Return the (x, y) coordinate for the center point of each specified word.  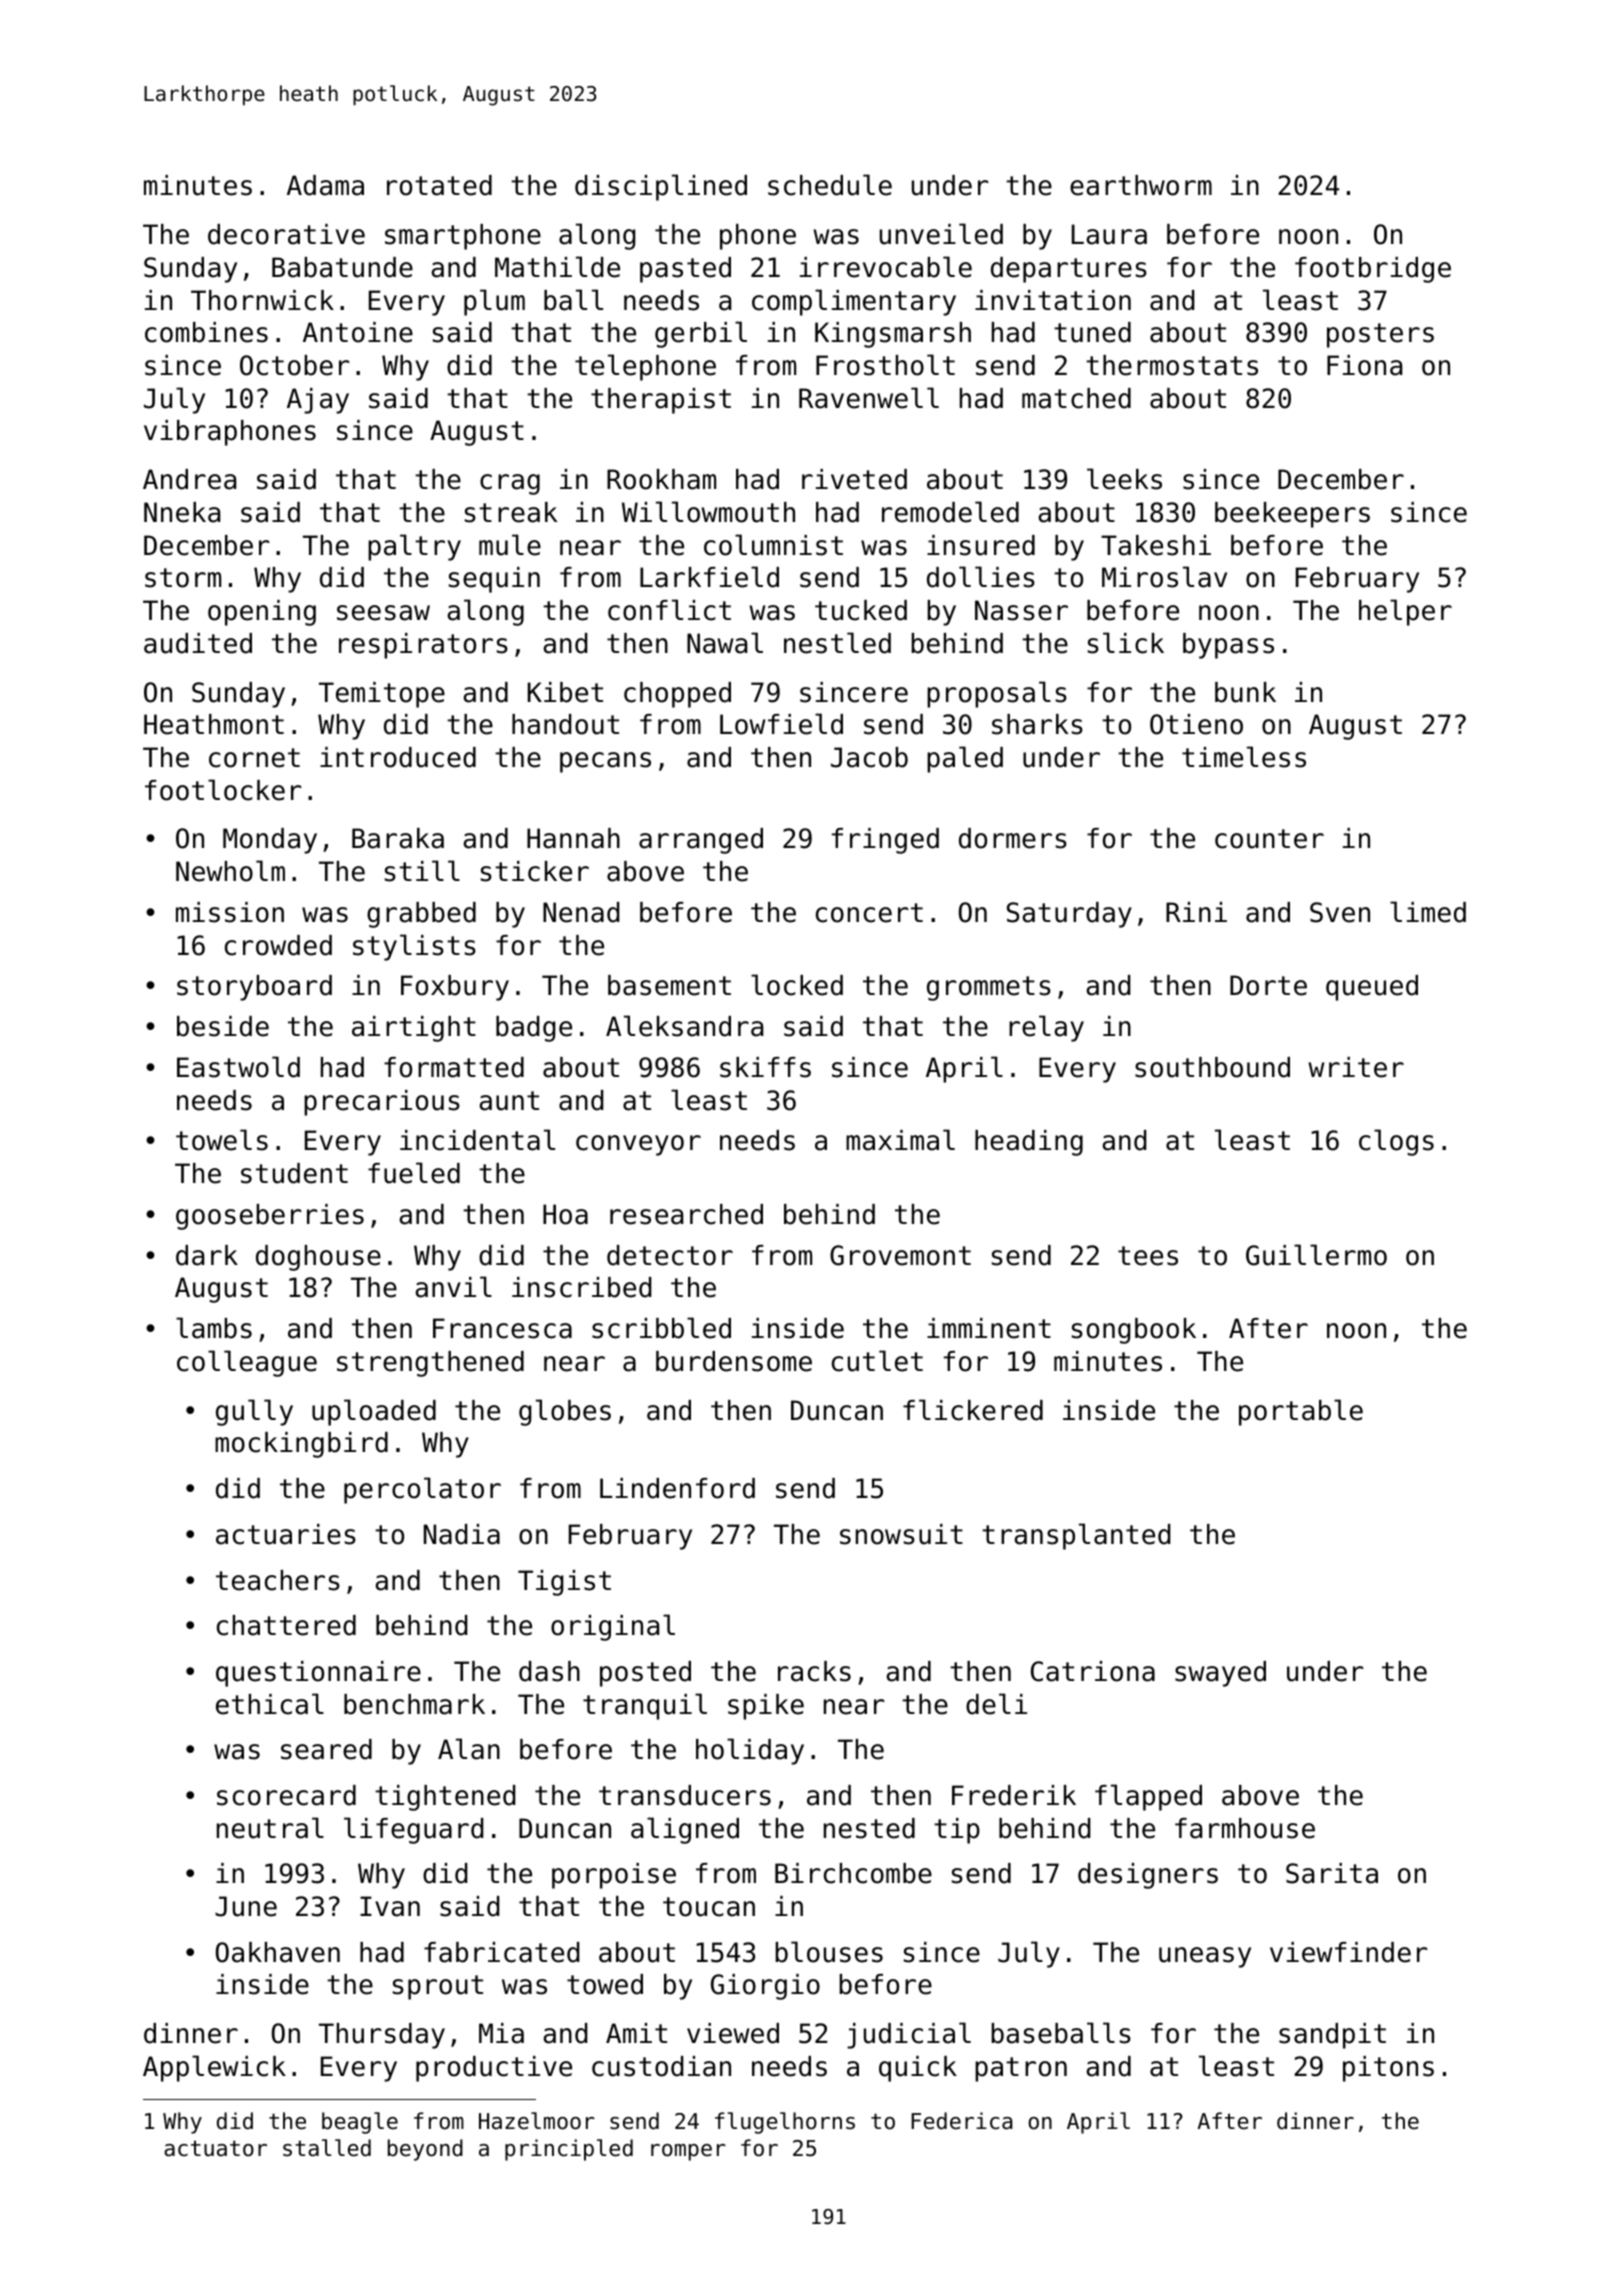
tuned (1092, 332)
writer (1356, 1067)
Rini (1196, 912)
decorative (286, 234)
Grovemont (900, 1255)
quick (918, 2069)
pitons (1388, 2069)
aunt (509, 1101)
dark (207, 1255)
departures (1069, 270)
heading (1029, 1143)
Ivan (390, 1906)
